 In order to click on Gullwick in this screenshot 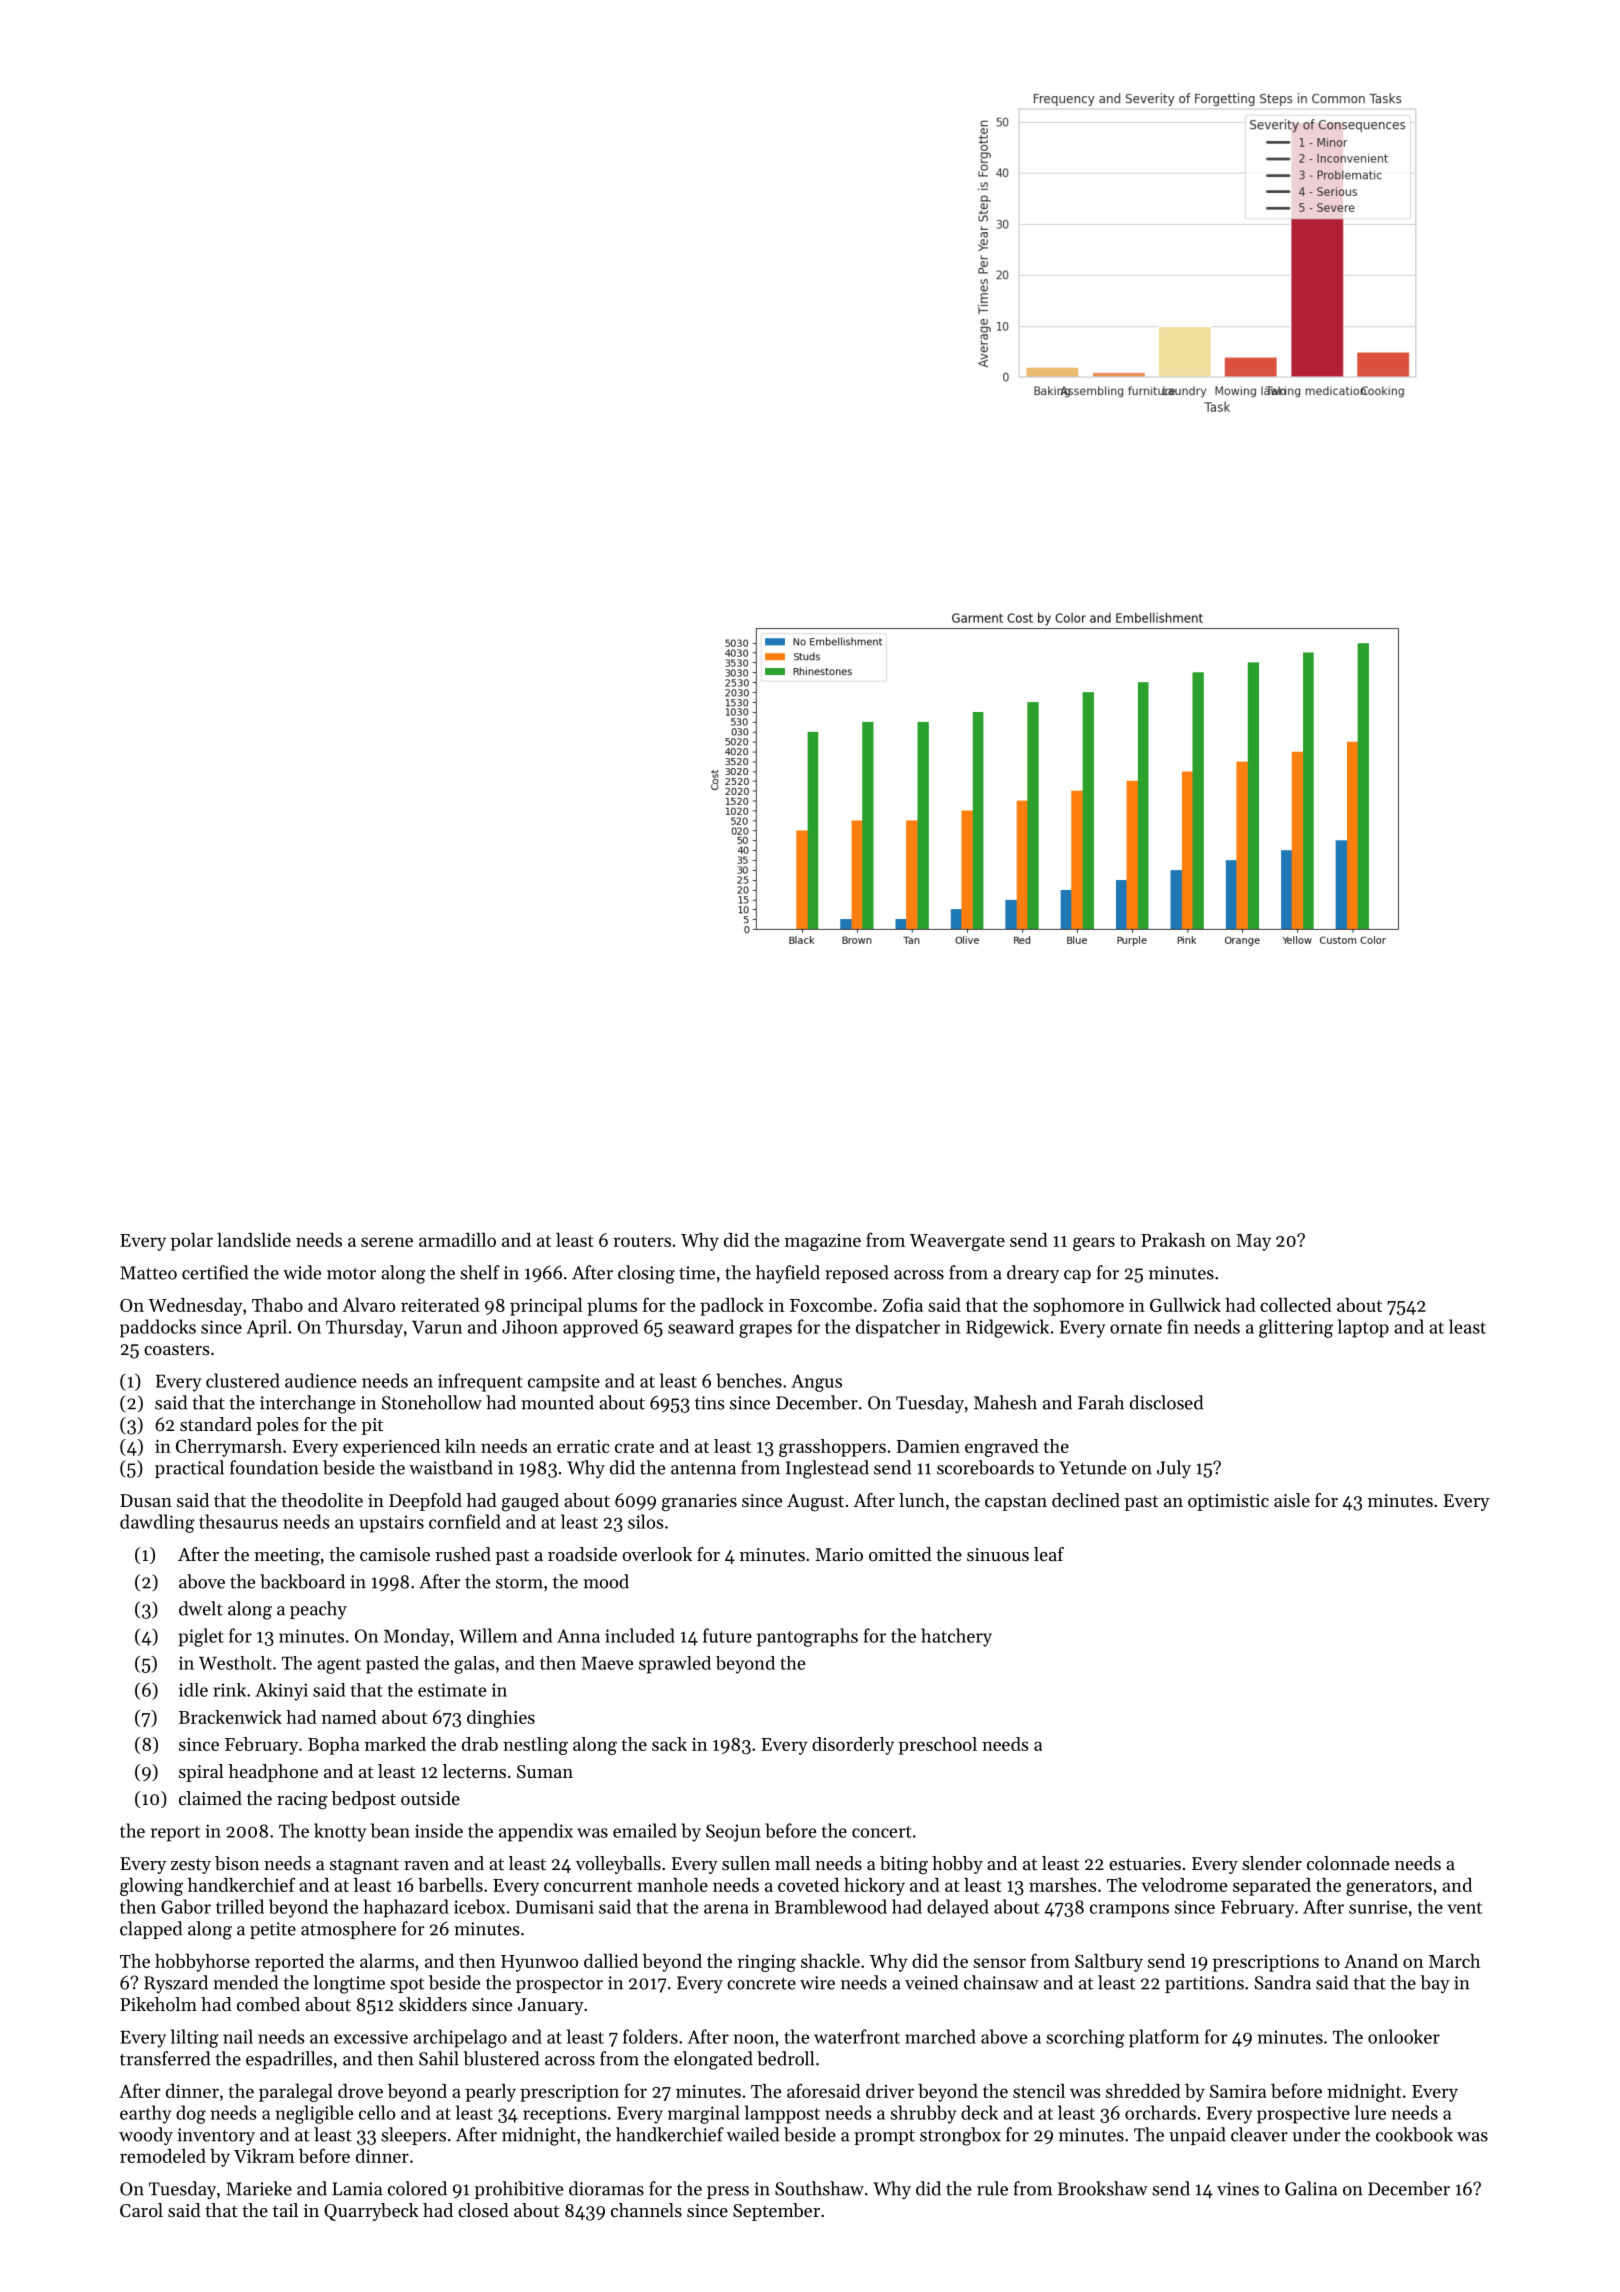, I will do `click(1185, 1305)`.
